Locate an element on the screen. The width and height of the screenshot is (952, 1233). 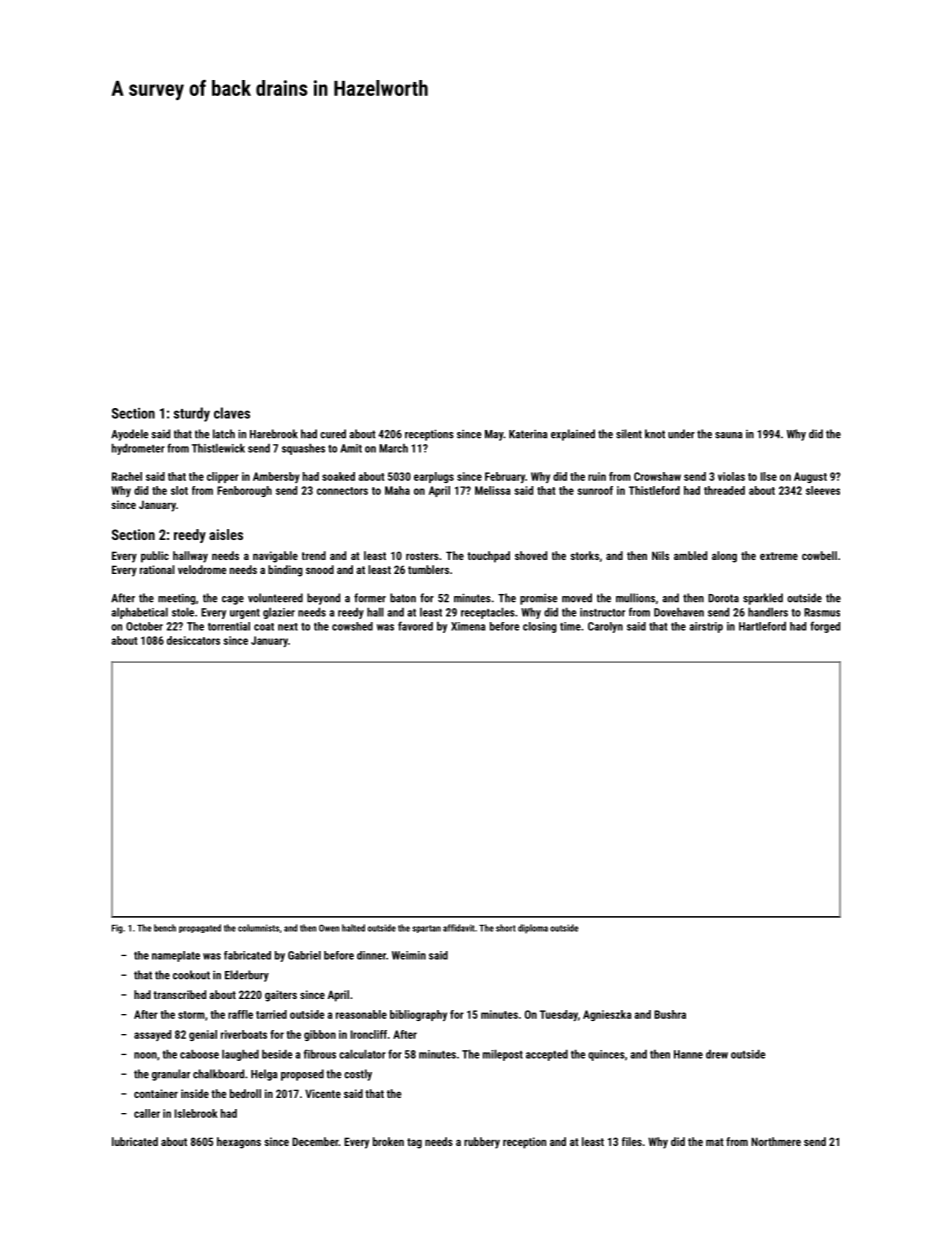
bench is located at coordinates (165, 928).
